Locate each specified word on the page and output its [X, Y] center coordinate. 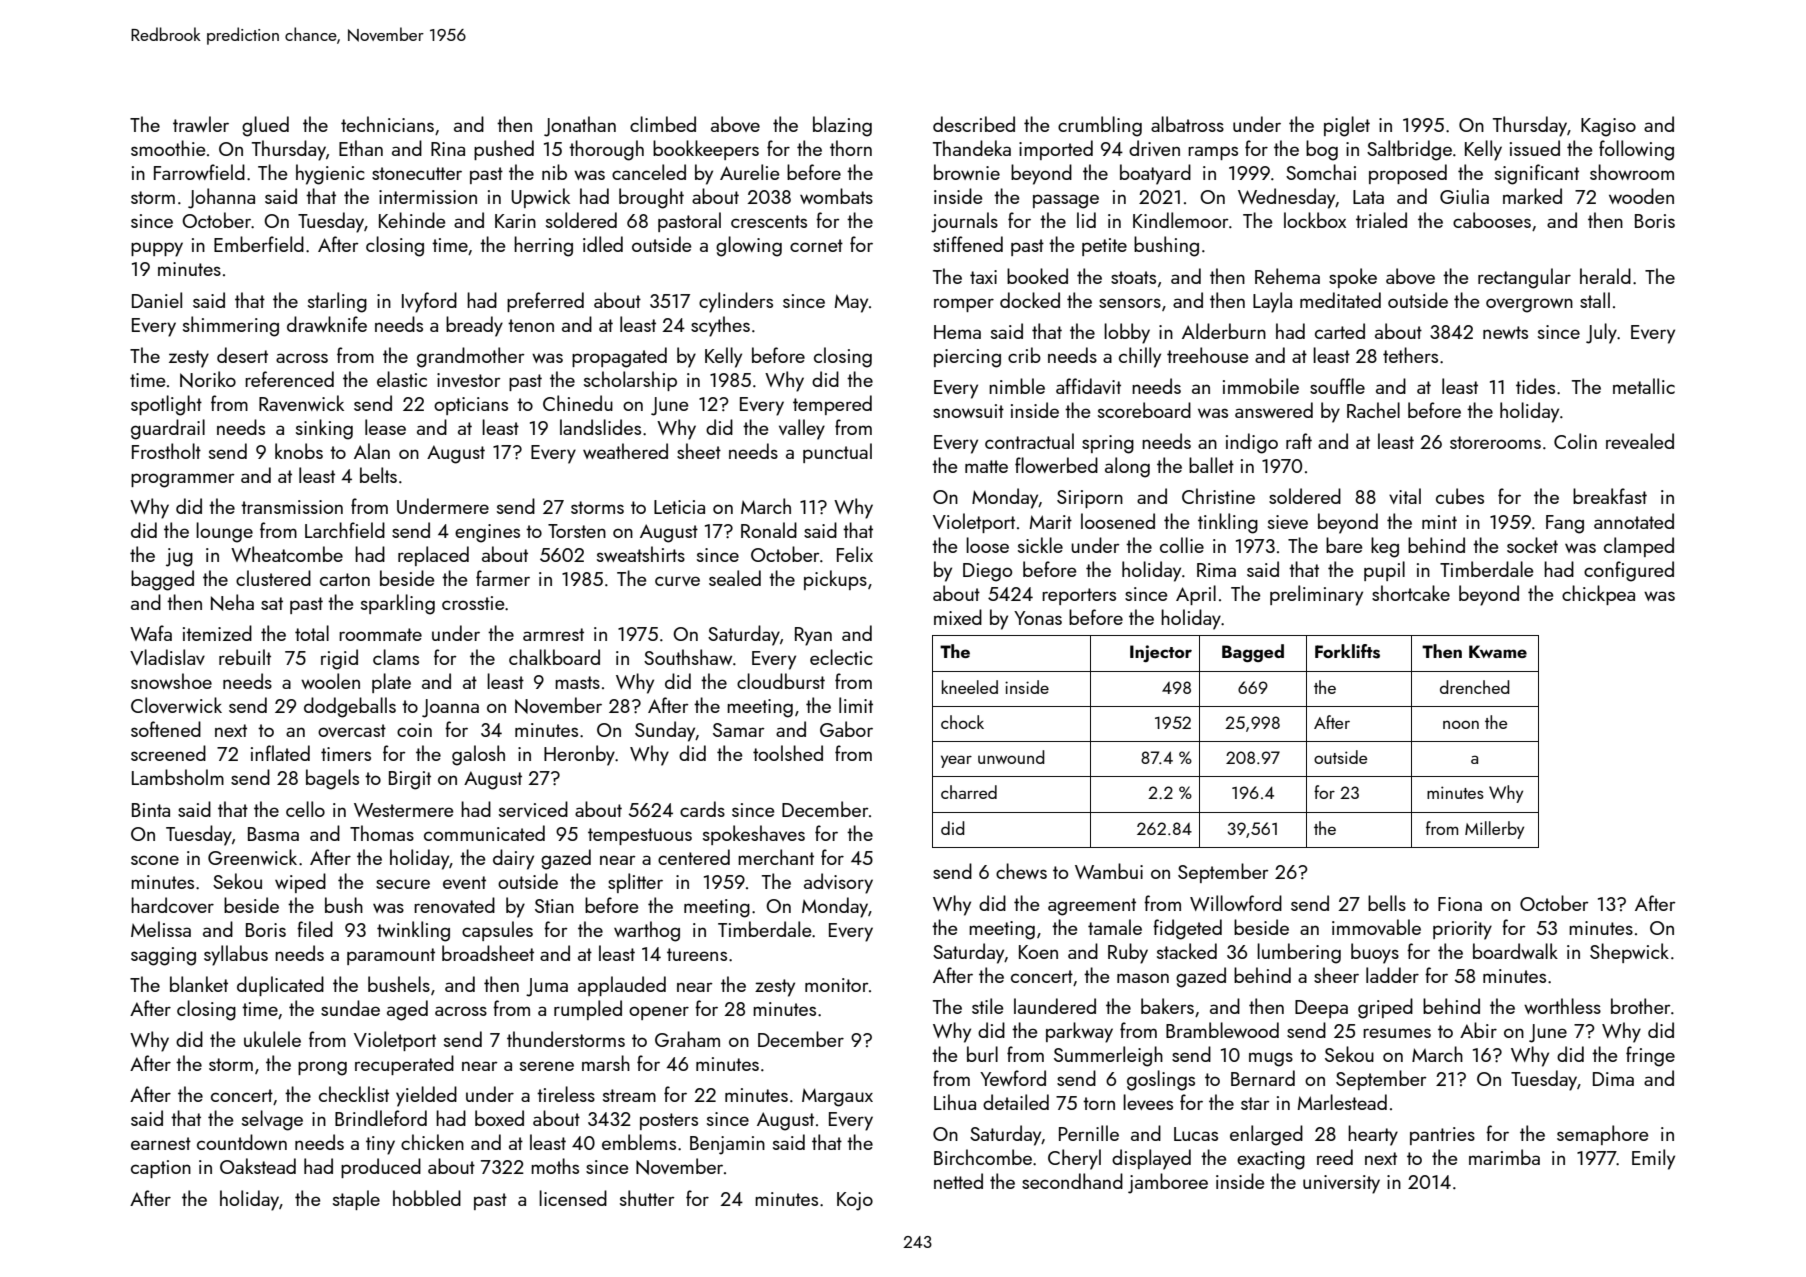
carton [345, 579]
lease [385, 427]
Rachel [1373, 410]
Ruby [1128, 953]
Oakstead [258, 1166]
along [1127, 467]
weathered [625, 451]
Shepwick [1629, 953]
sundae [350, 1008]
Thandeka [972, 148]
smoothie [168, 148]
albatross [1187, 124]
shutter [647, 1198]
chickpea [1598, 595]
